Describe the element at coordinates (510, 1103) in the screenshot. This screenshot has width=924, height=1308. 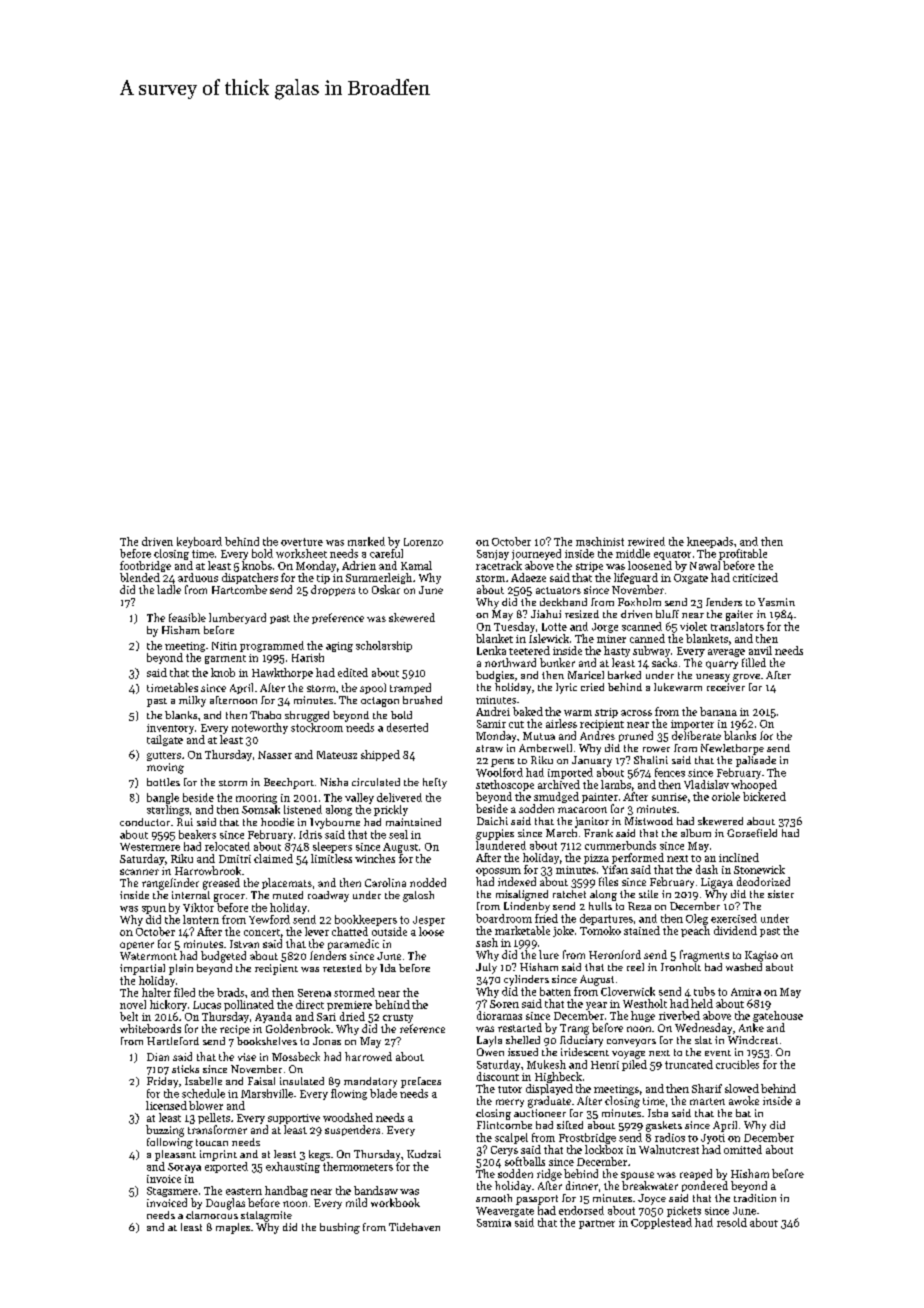
I see `merry` at that location.
